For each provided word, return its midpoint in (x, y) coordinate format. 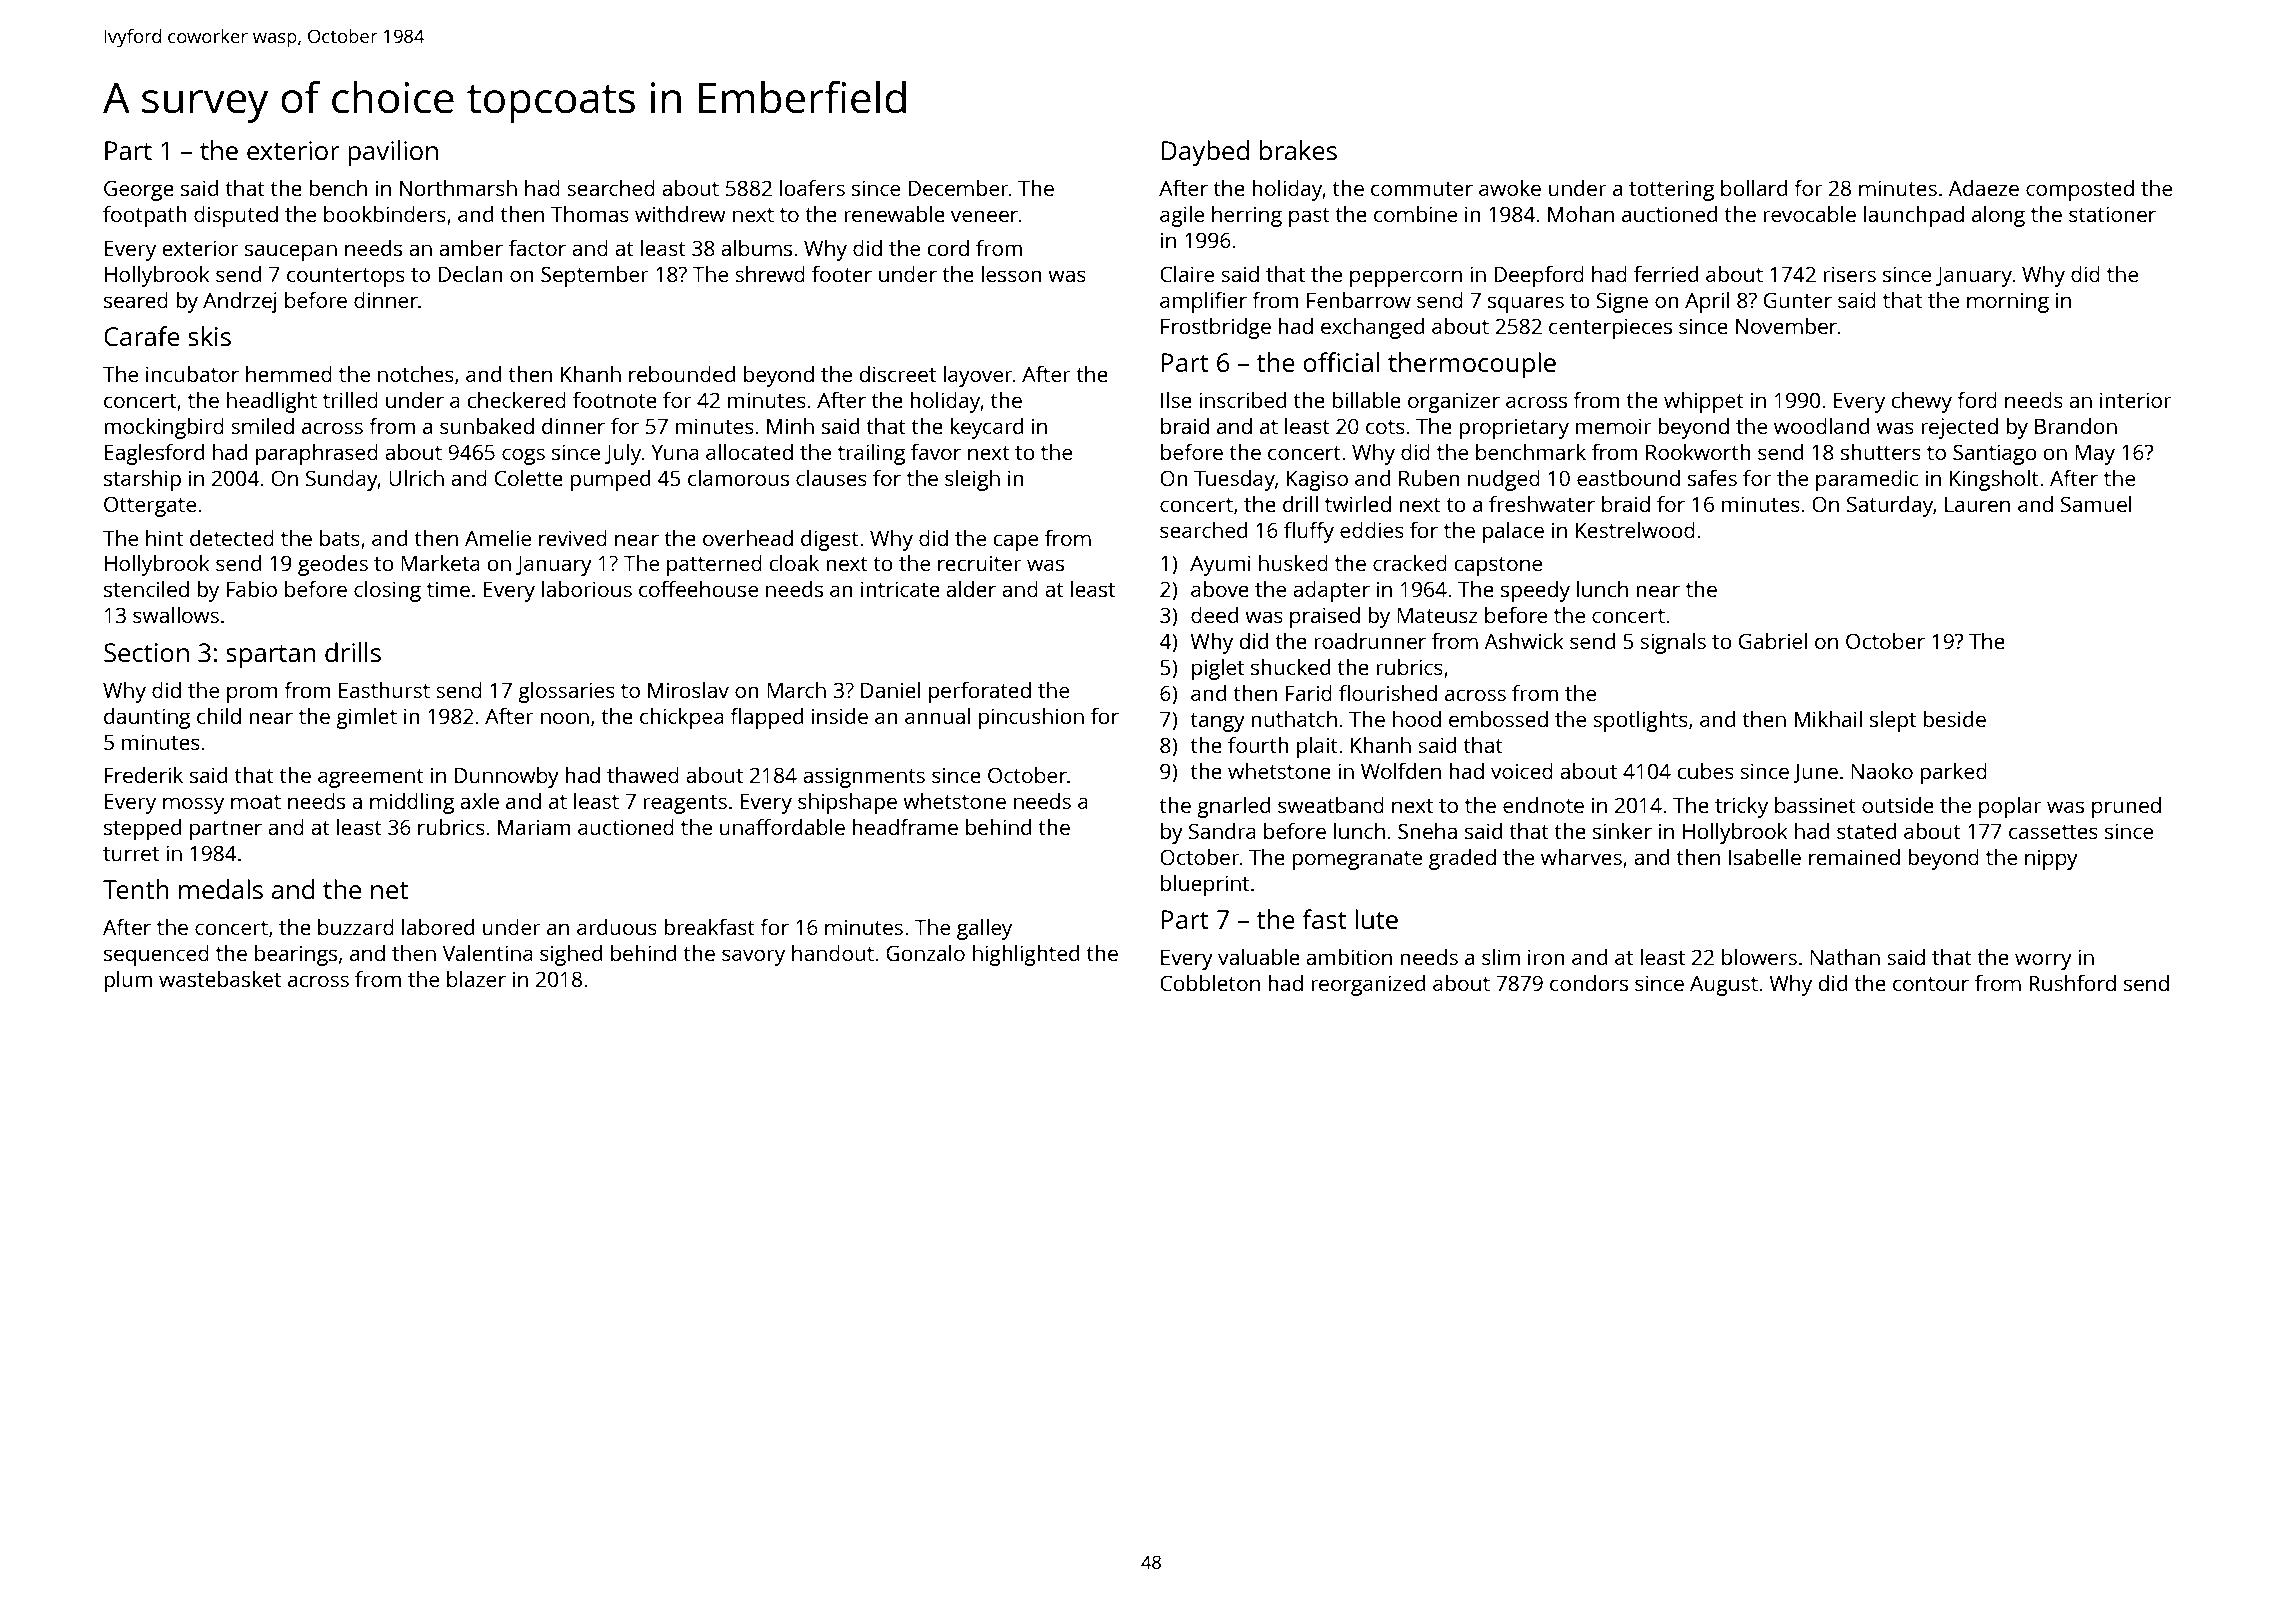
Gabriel (1773, 641)
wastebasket (220, 979)
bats (340, 538)
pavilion (393, 153)
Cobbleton (1210, 983)
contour (1931, 984)
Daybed (1205, 153)
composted (2080, 190)
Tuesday (1234, 480)
